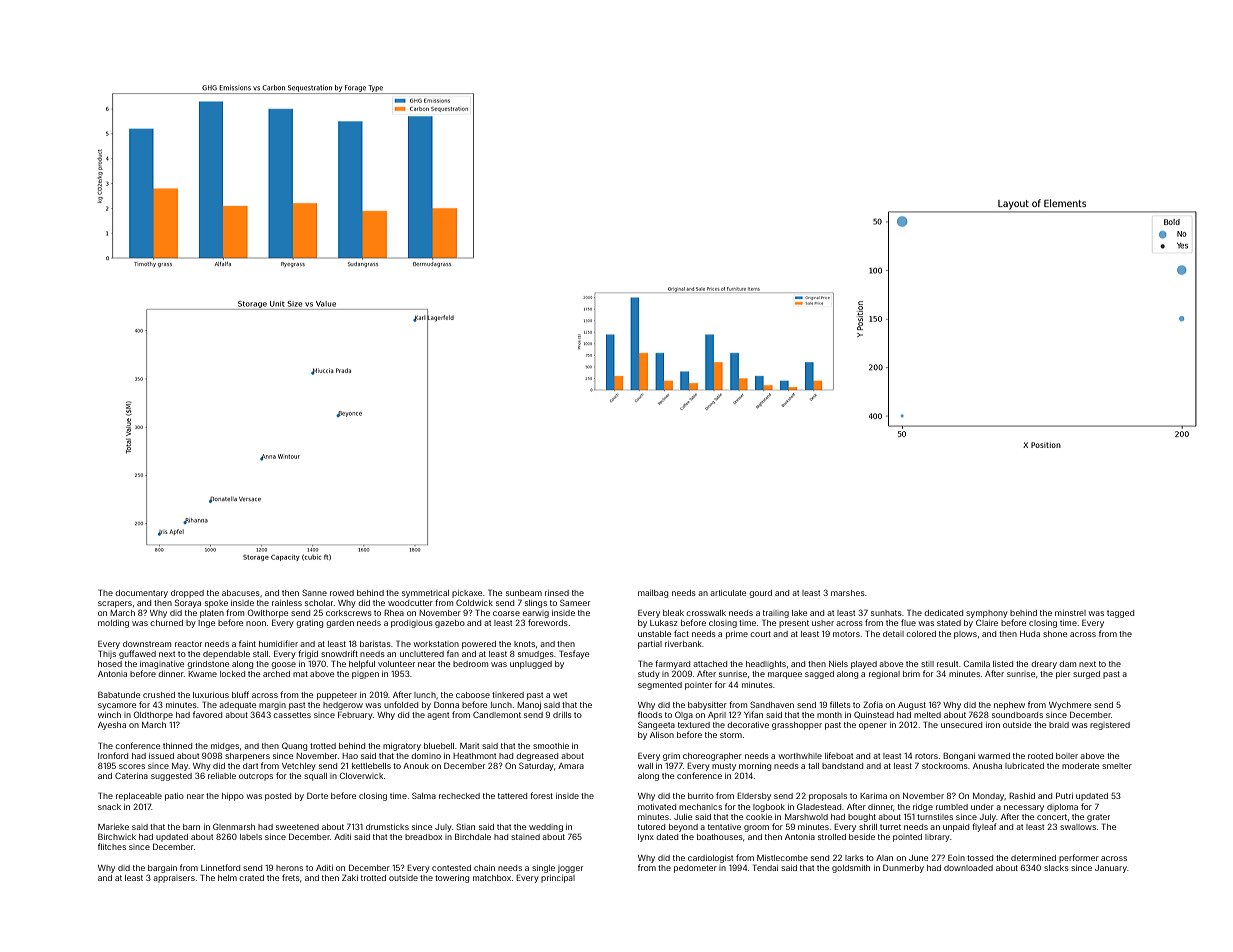 This screenshot has width=1233, height=952. Describe the element at coordinates (251, 878) in the screenshot. I see `crated` at that location.
